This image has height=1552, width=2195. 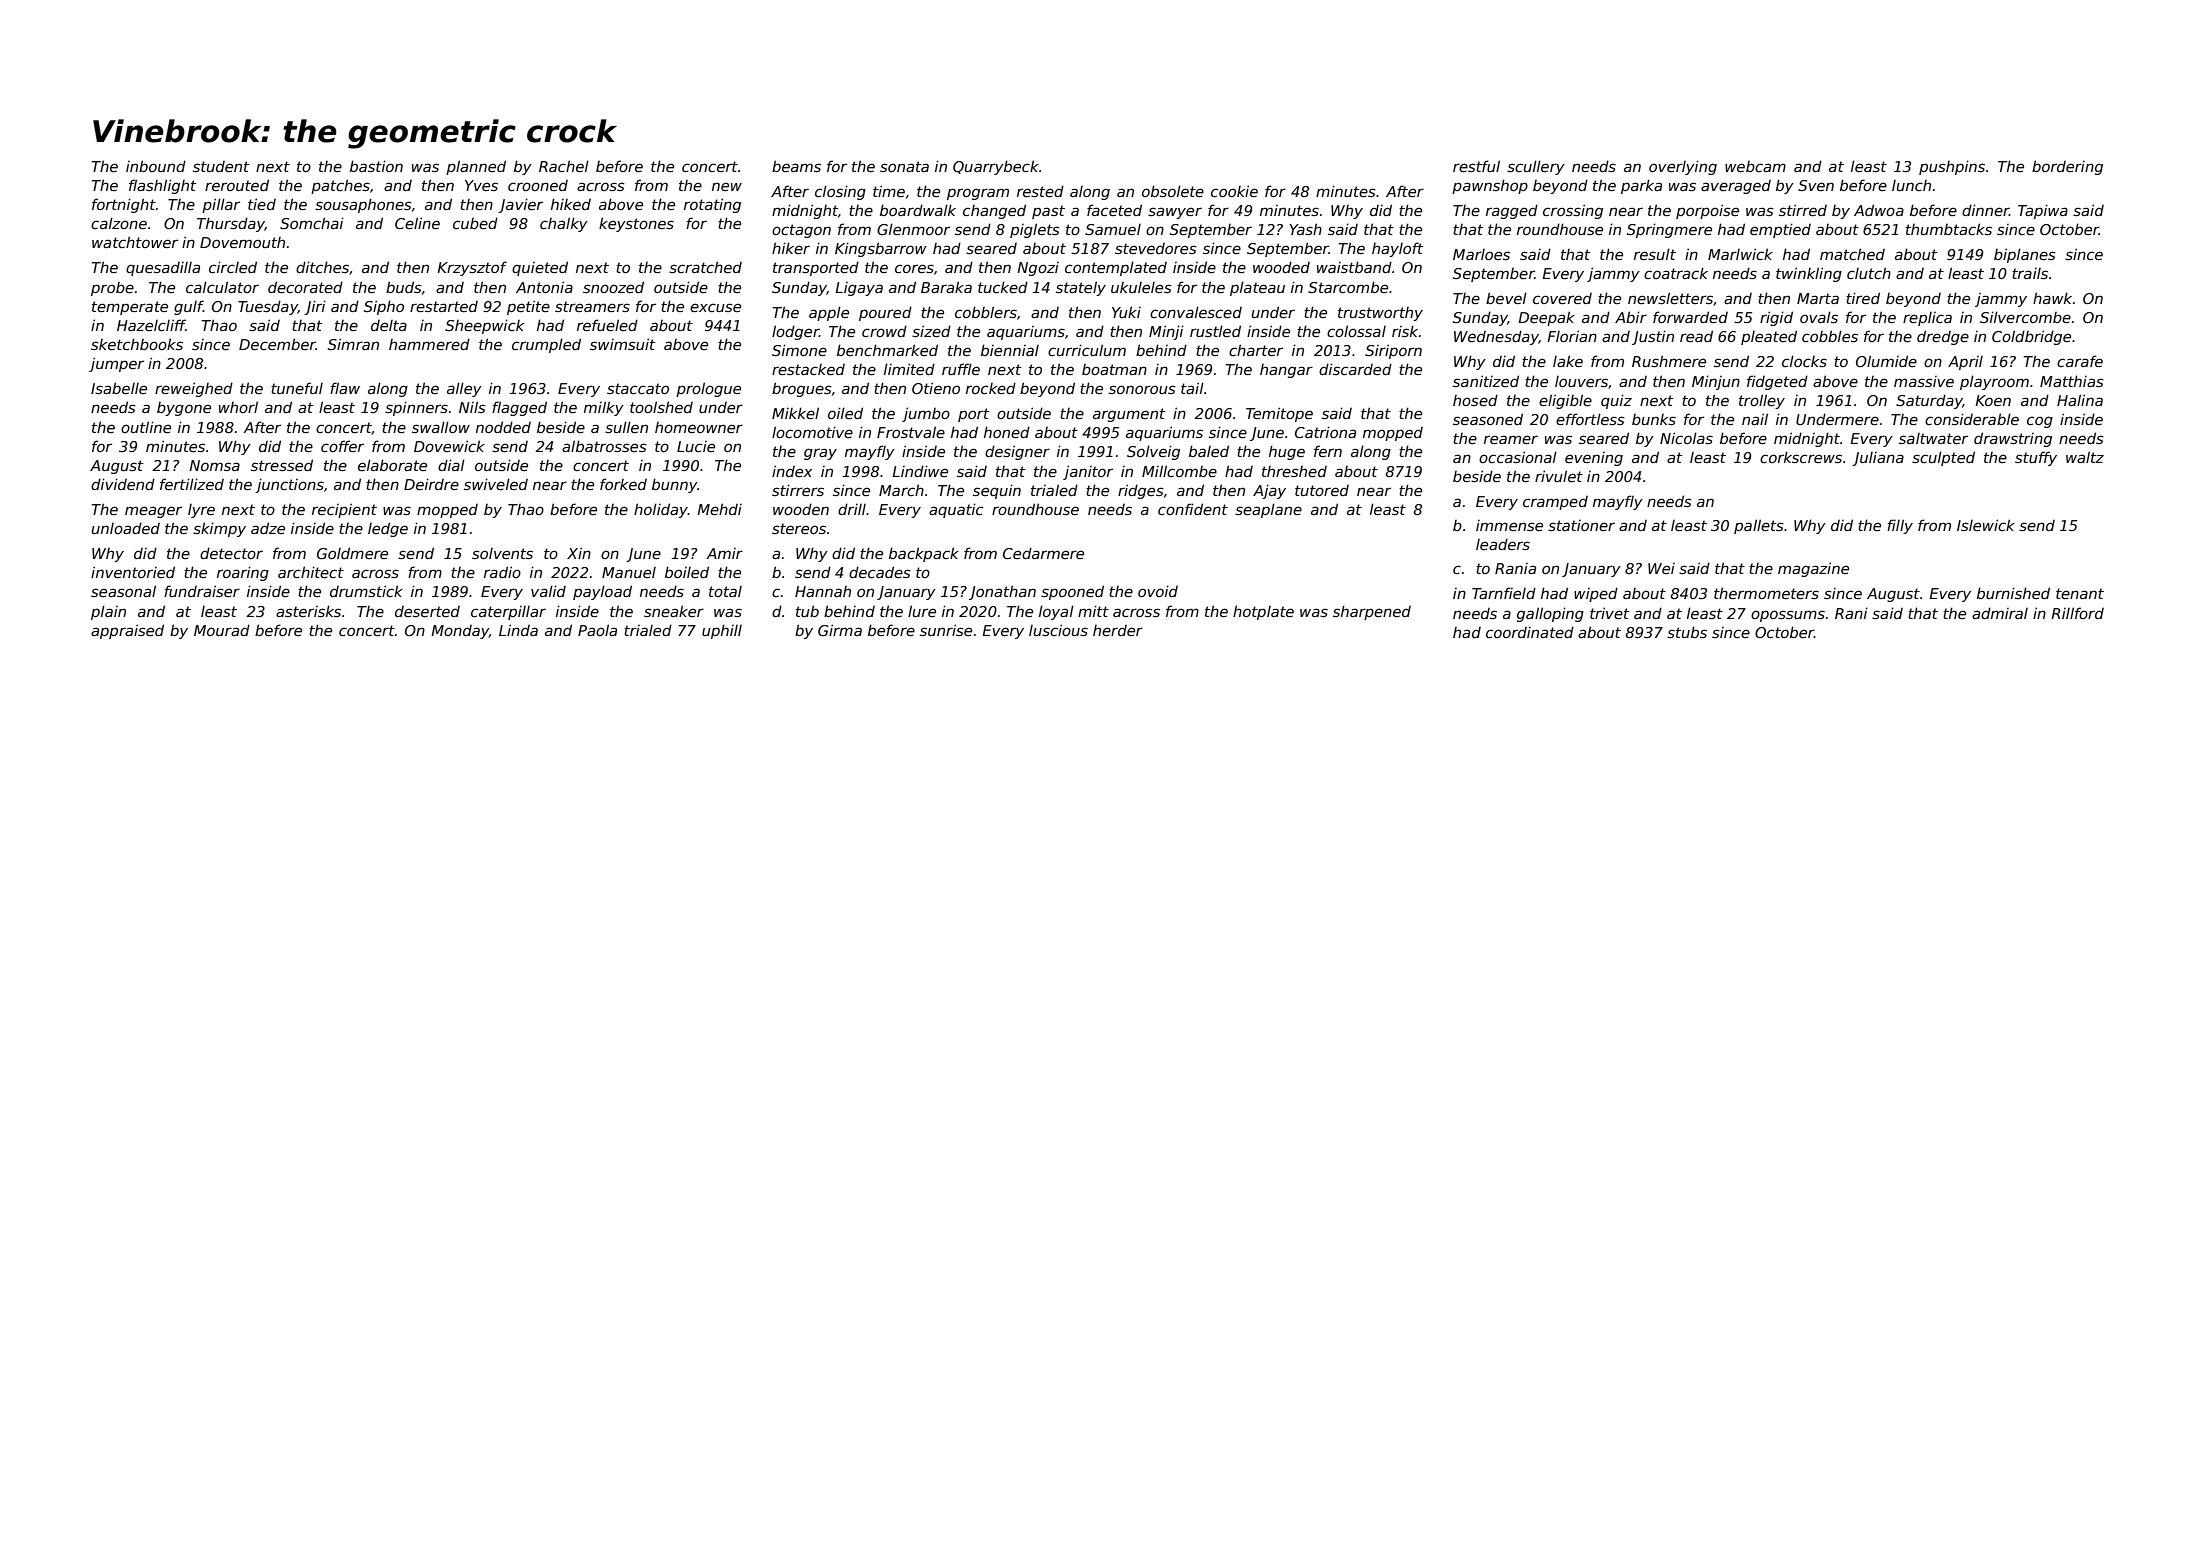 What do you see at coordinates (1126, 312) in the image?
I see `Yuki` at bounding box center [1126, 312].
